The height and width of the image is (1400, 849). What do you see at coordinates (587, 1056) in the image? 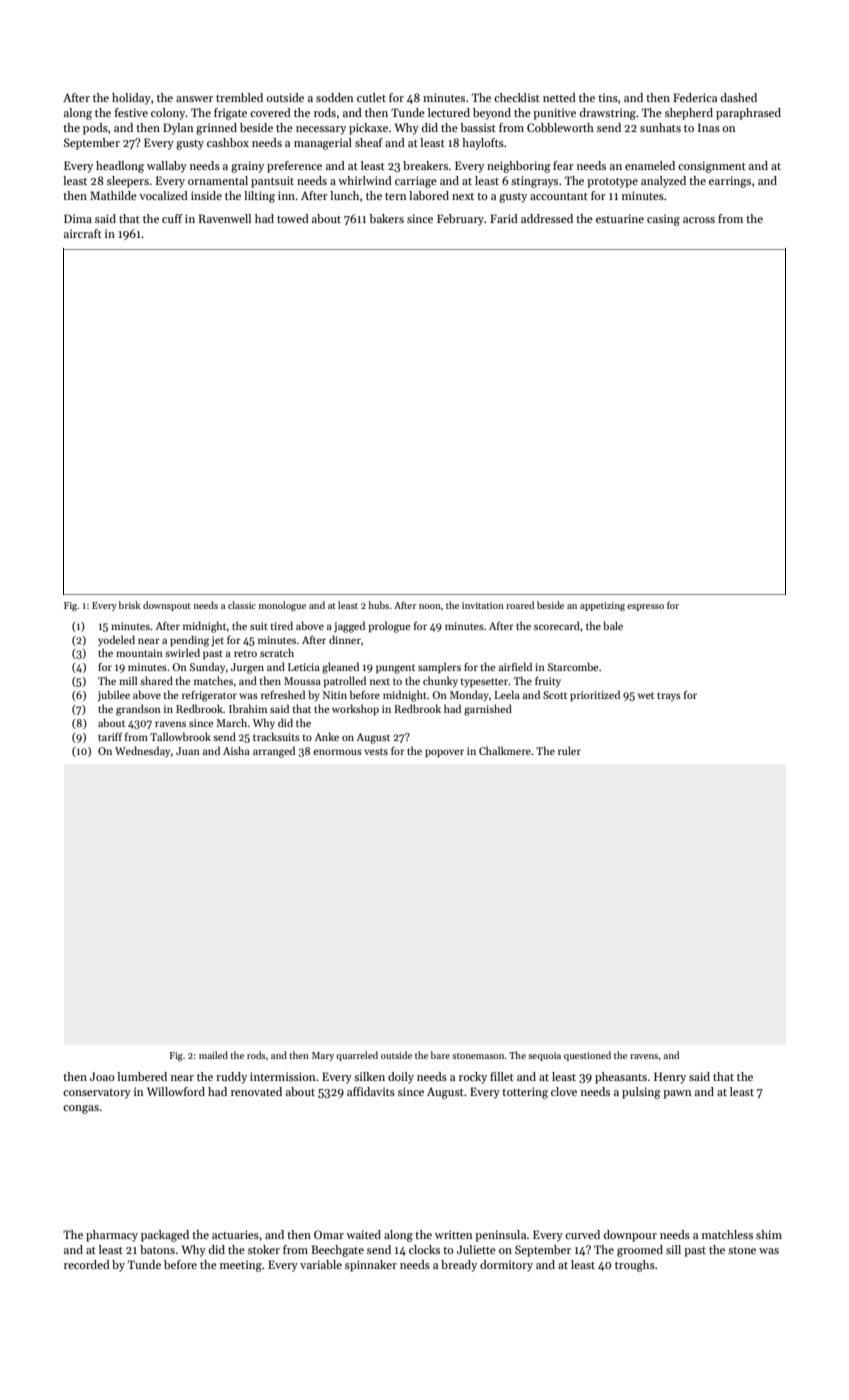
I see `questioned` at bounding box center [587, 1056].
